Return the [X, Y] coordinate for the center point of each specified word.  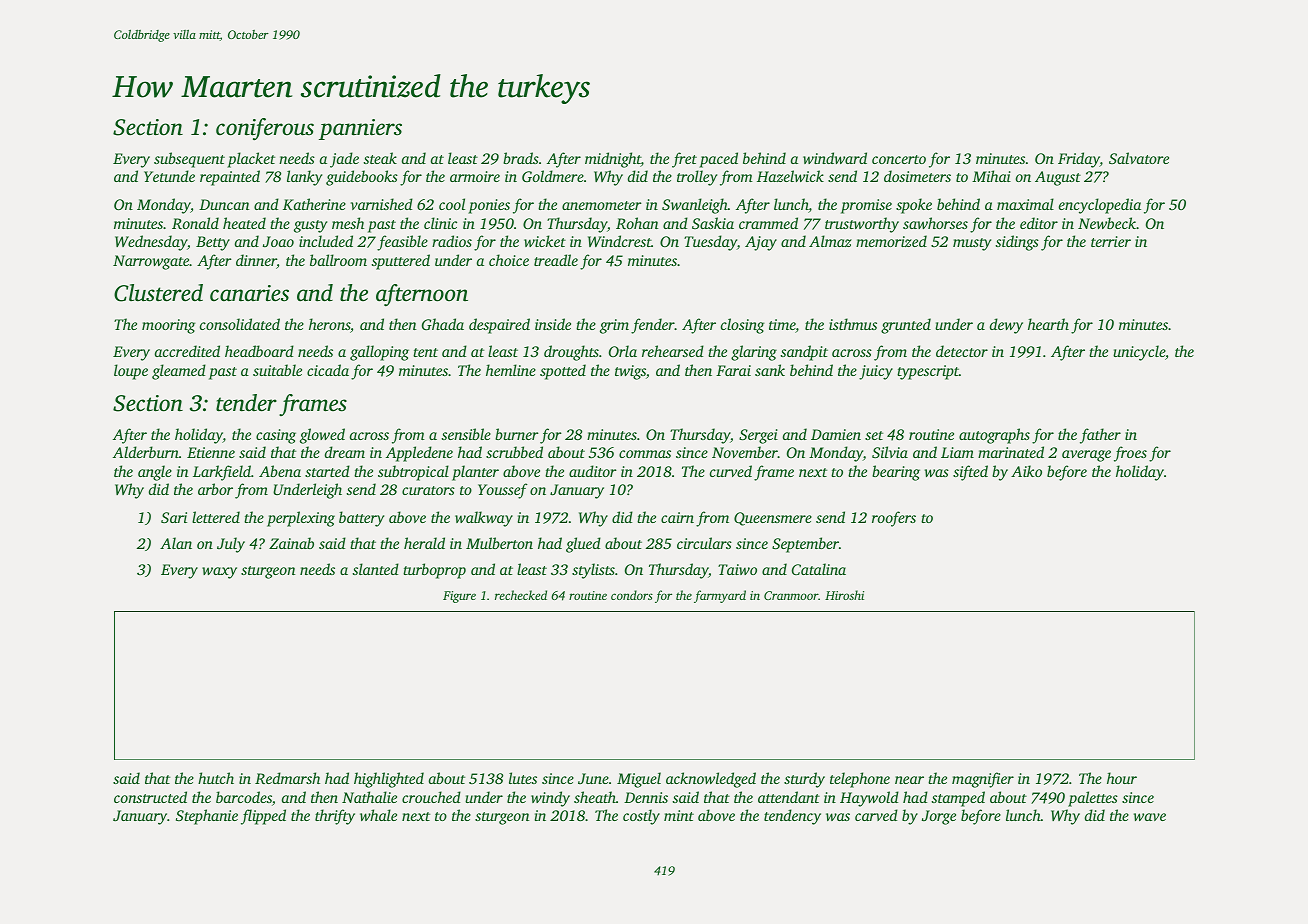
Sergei [758, 436]
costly [641, 817]
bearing [896, 473]
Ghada [443, 324]
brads [521, 158]
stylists [593, 571]
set [874, 435]
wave [1150, 817]
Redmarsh [287, 778]
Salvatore [1139, 158]
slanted [375, 569]
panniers [360, 129]
